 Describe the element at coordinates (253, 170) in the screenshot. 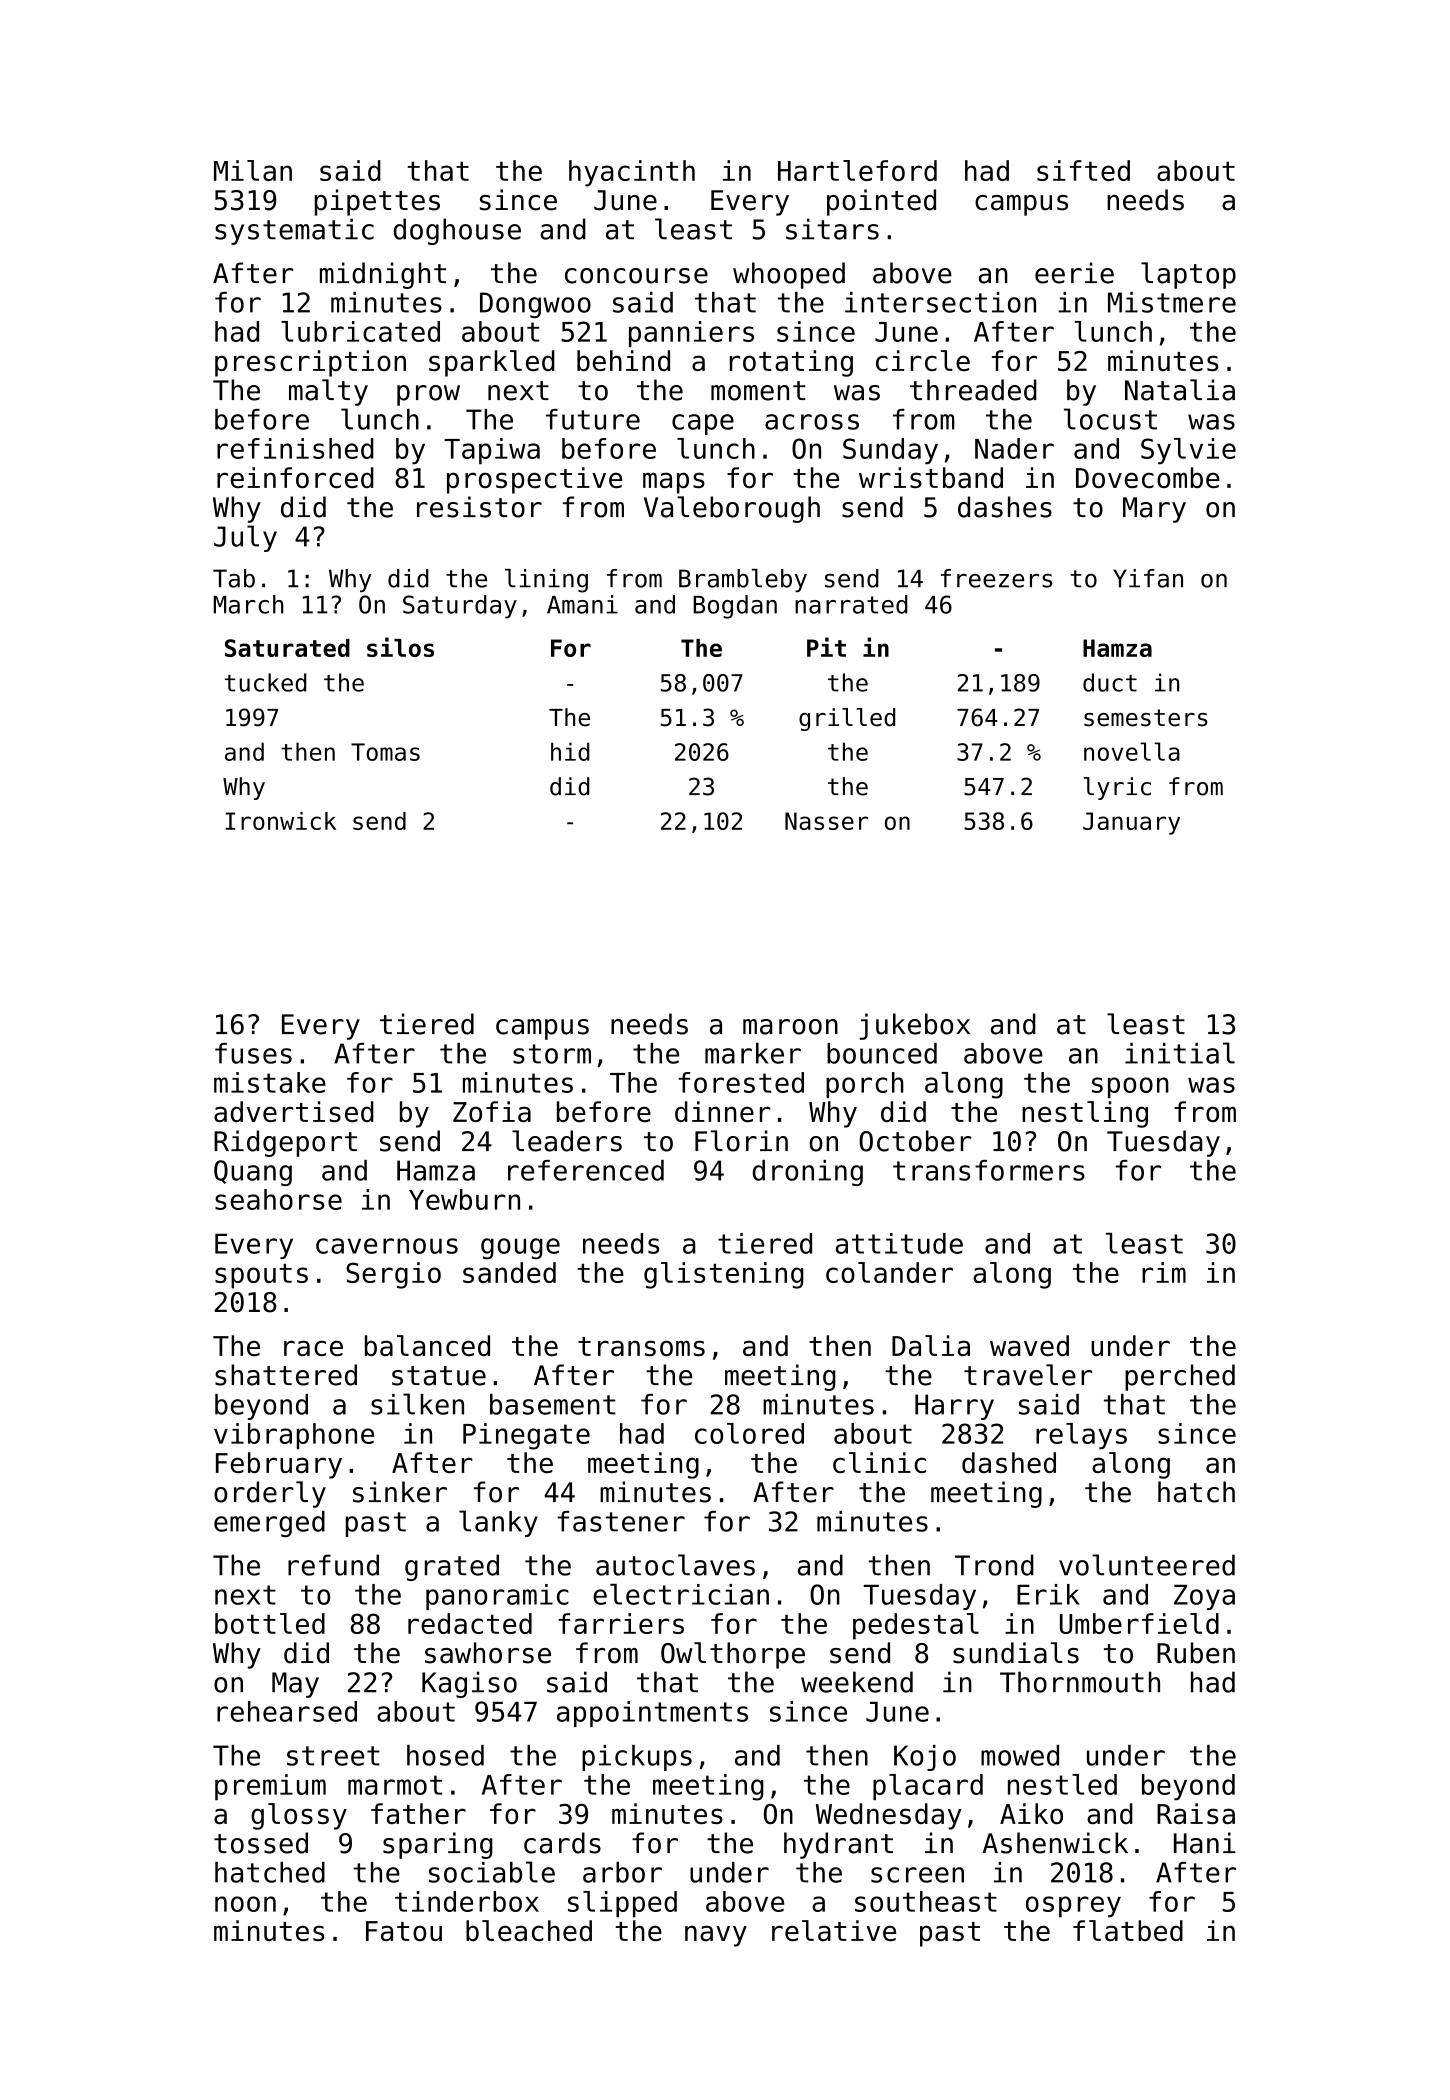

I see `Milan` at that location.
